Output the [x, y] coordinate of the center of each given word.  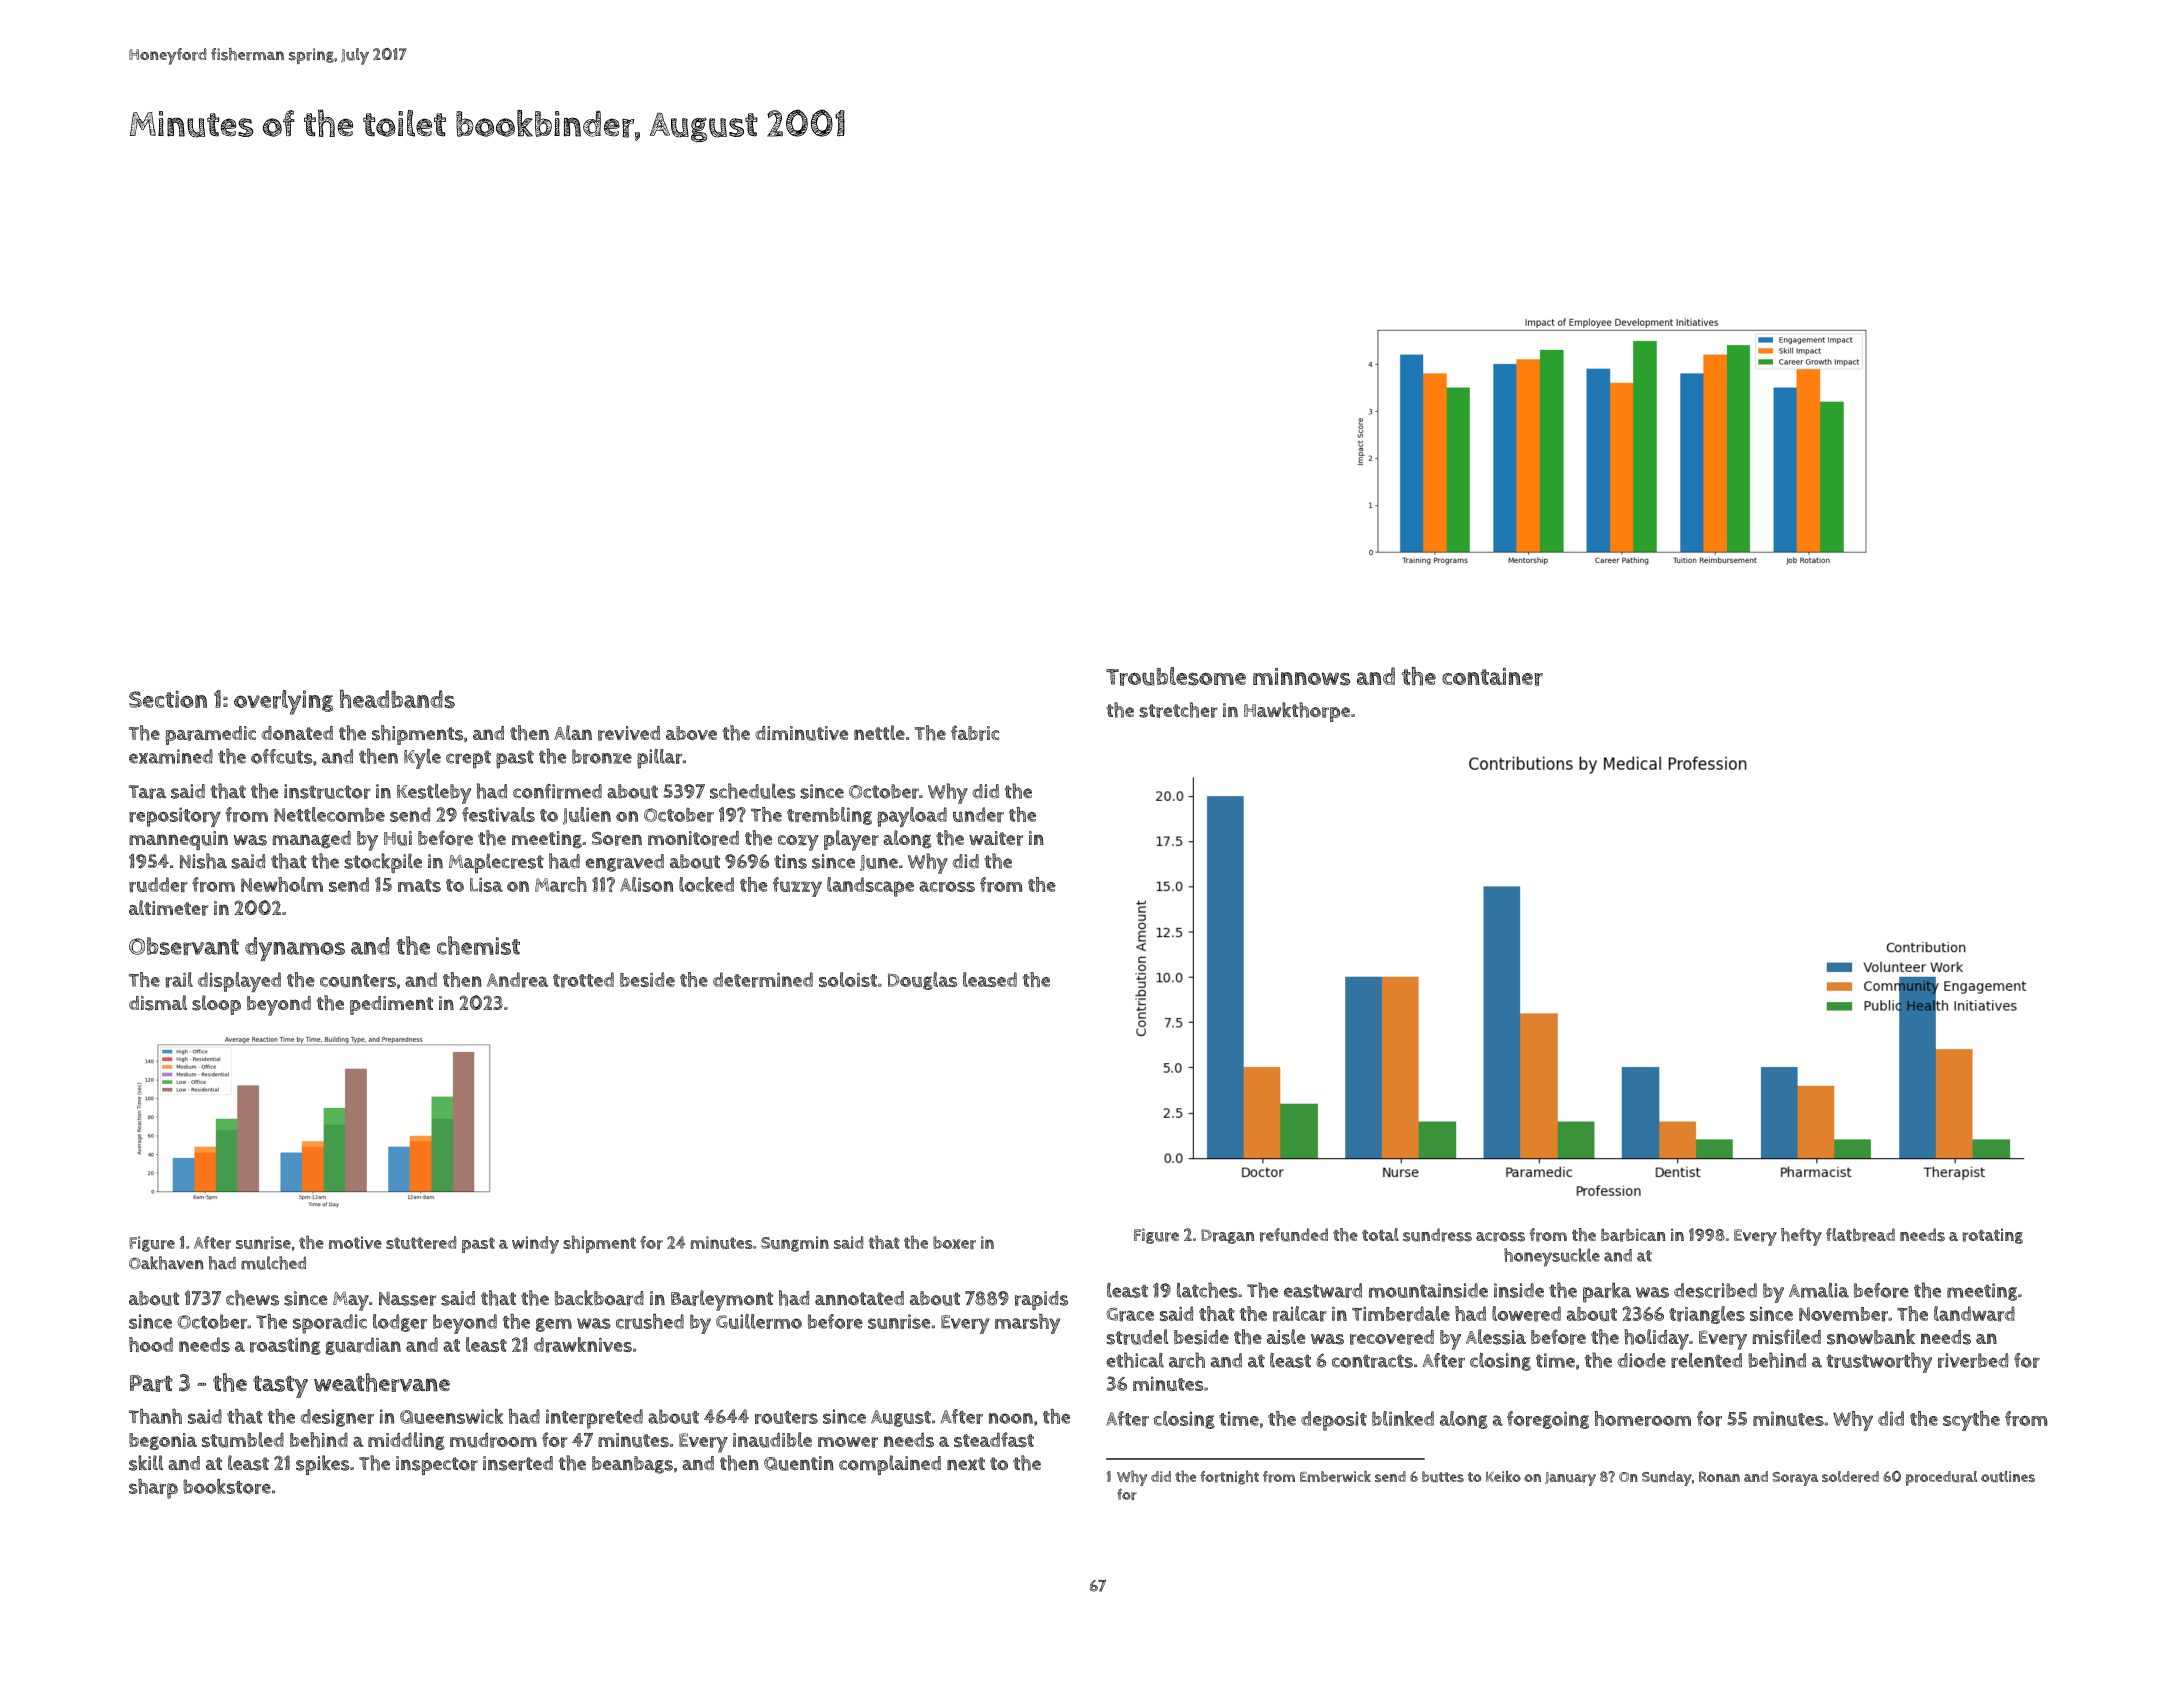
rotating [1992, 1236]
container [1492, 677]
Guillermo [759, 1321]
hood [151, 1344]
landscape [870, 887]
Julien [587, 816]
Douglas [922, 981]
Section [168, 699]
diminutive [801, 733]
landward [1974, 1314]
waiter [996, 838]
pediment [391, 1005]
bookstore [227, 1486]
